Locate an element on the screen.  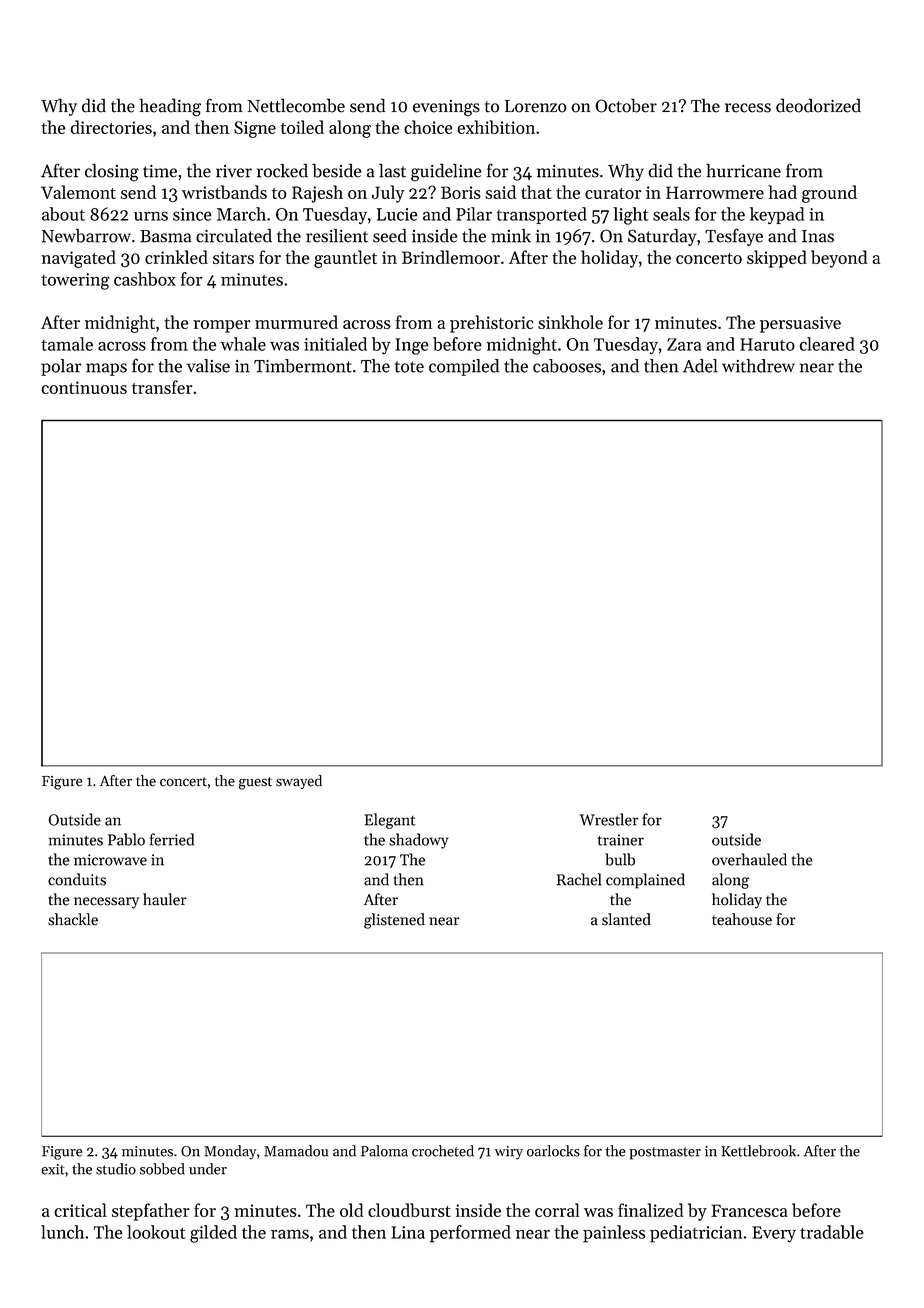
Newbarrow is located at coordinates (86, 235).
